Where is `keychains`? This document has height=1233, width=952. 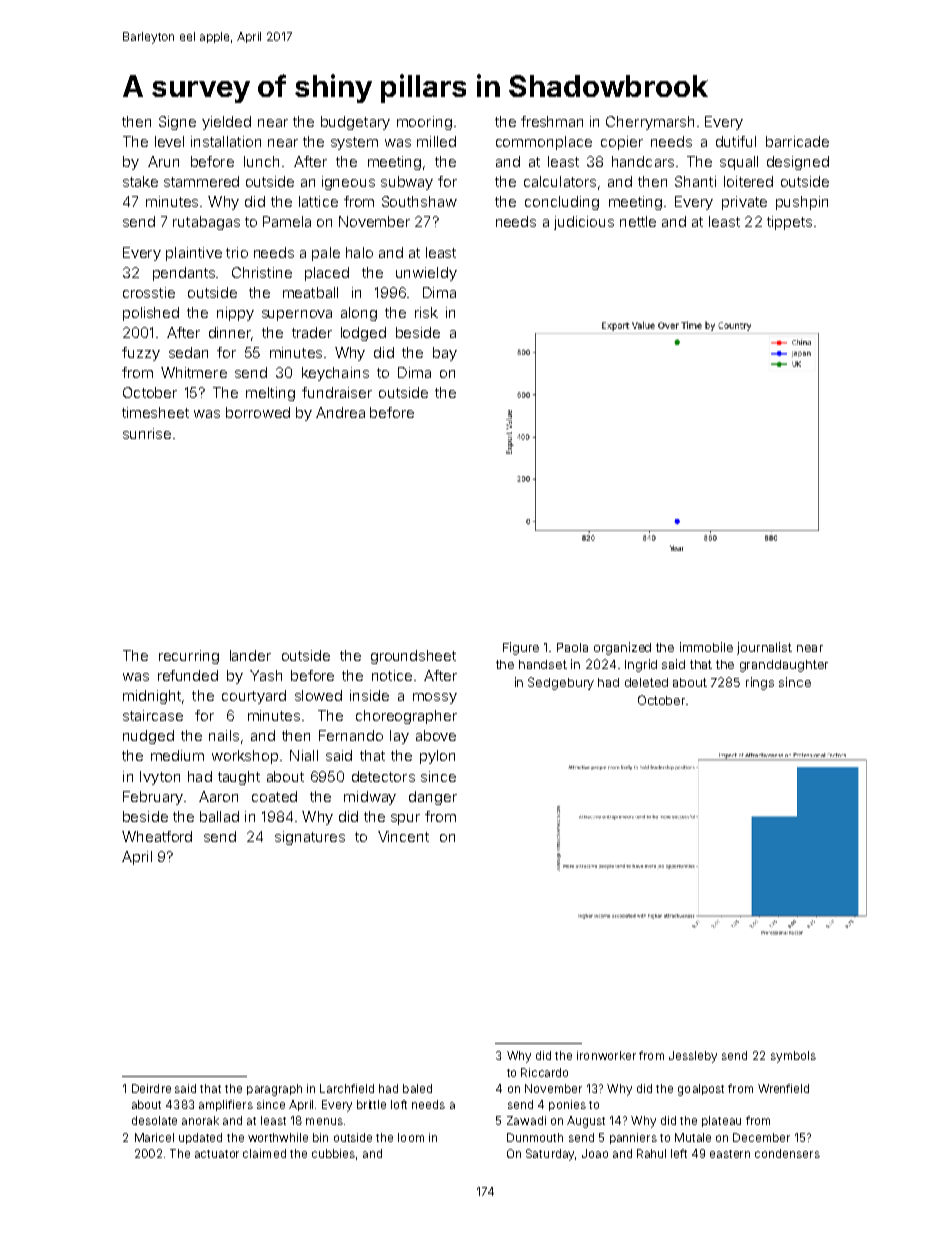 keychains is located at coordinates (335, 374).
